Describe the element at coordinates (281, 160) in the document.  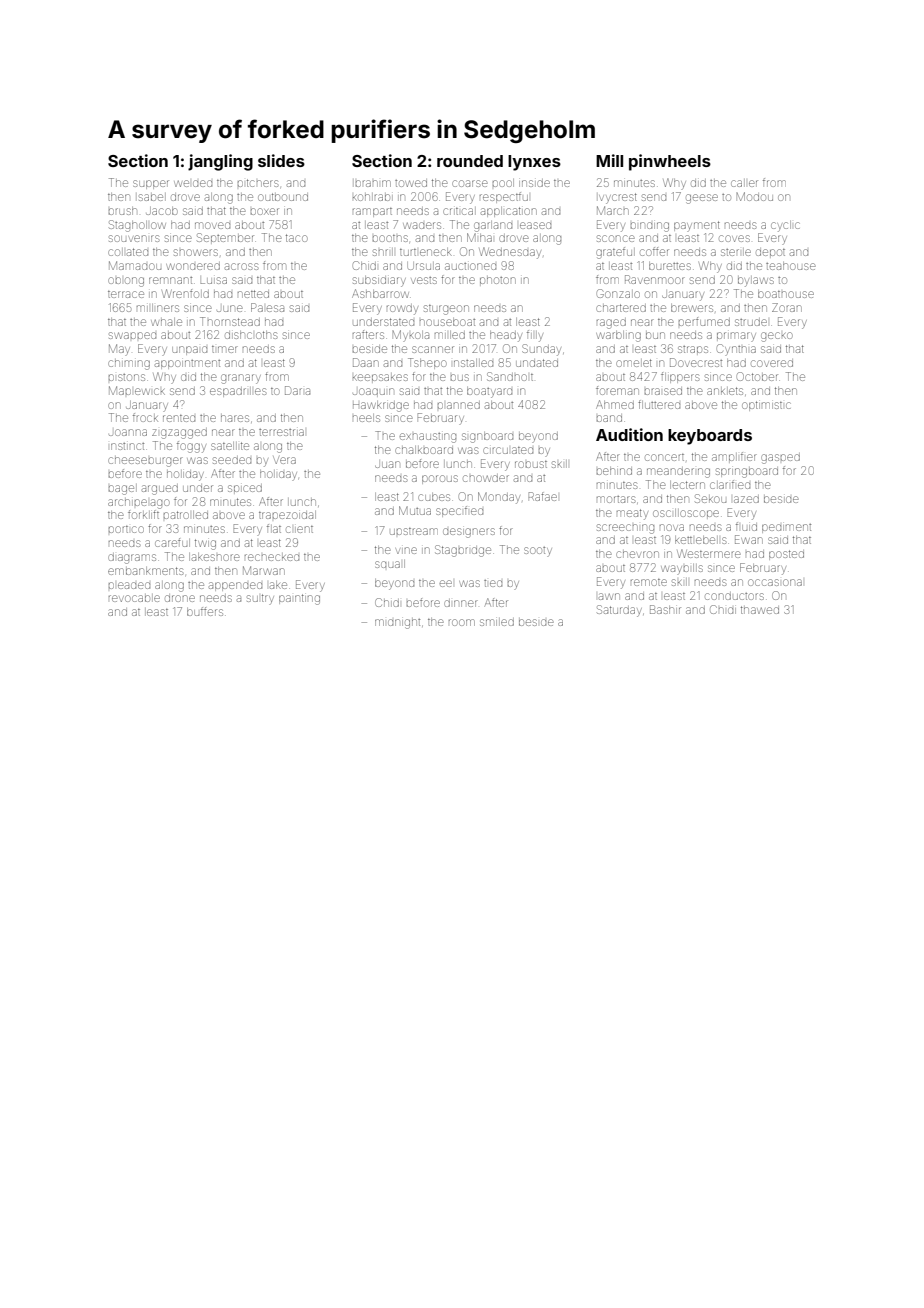
I see `slides` at that location.
